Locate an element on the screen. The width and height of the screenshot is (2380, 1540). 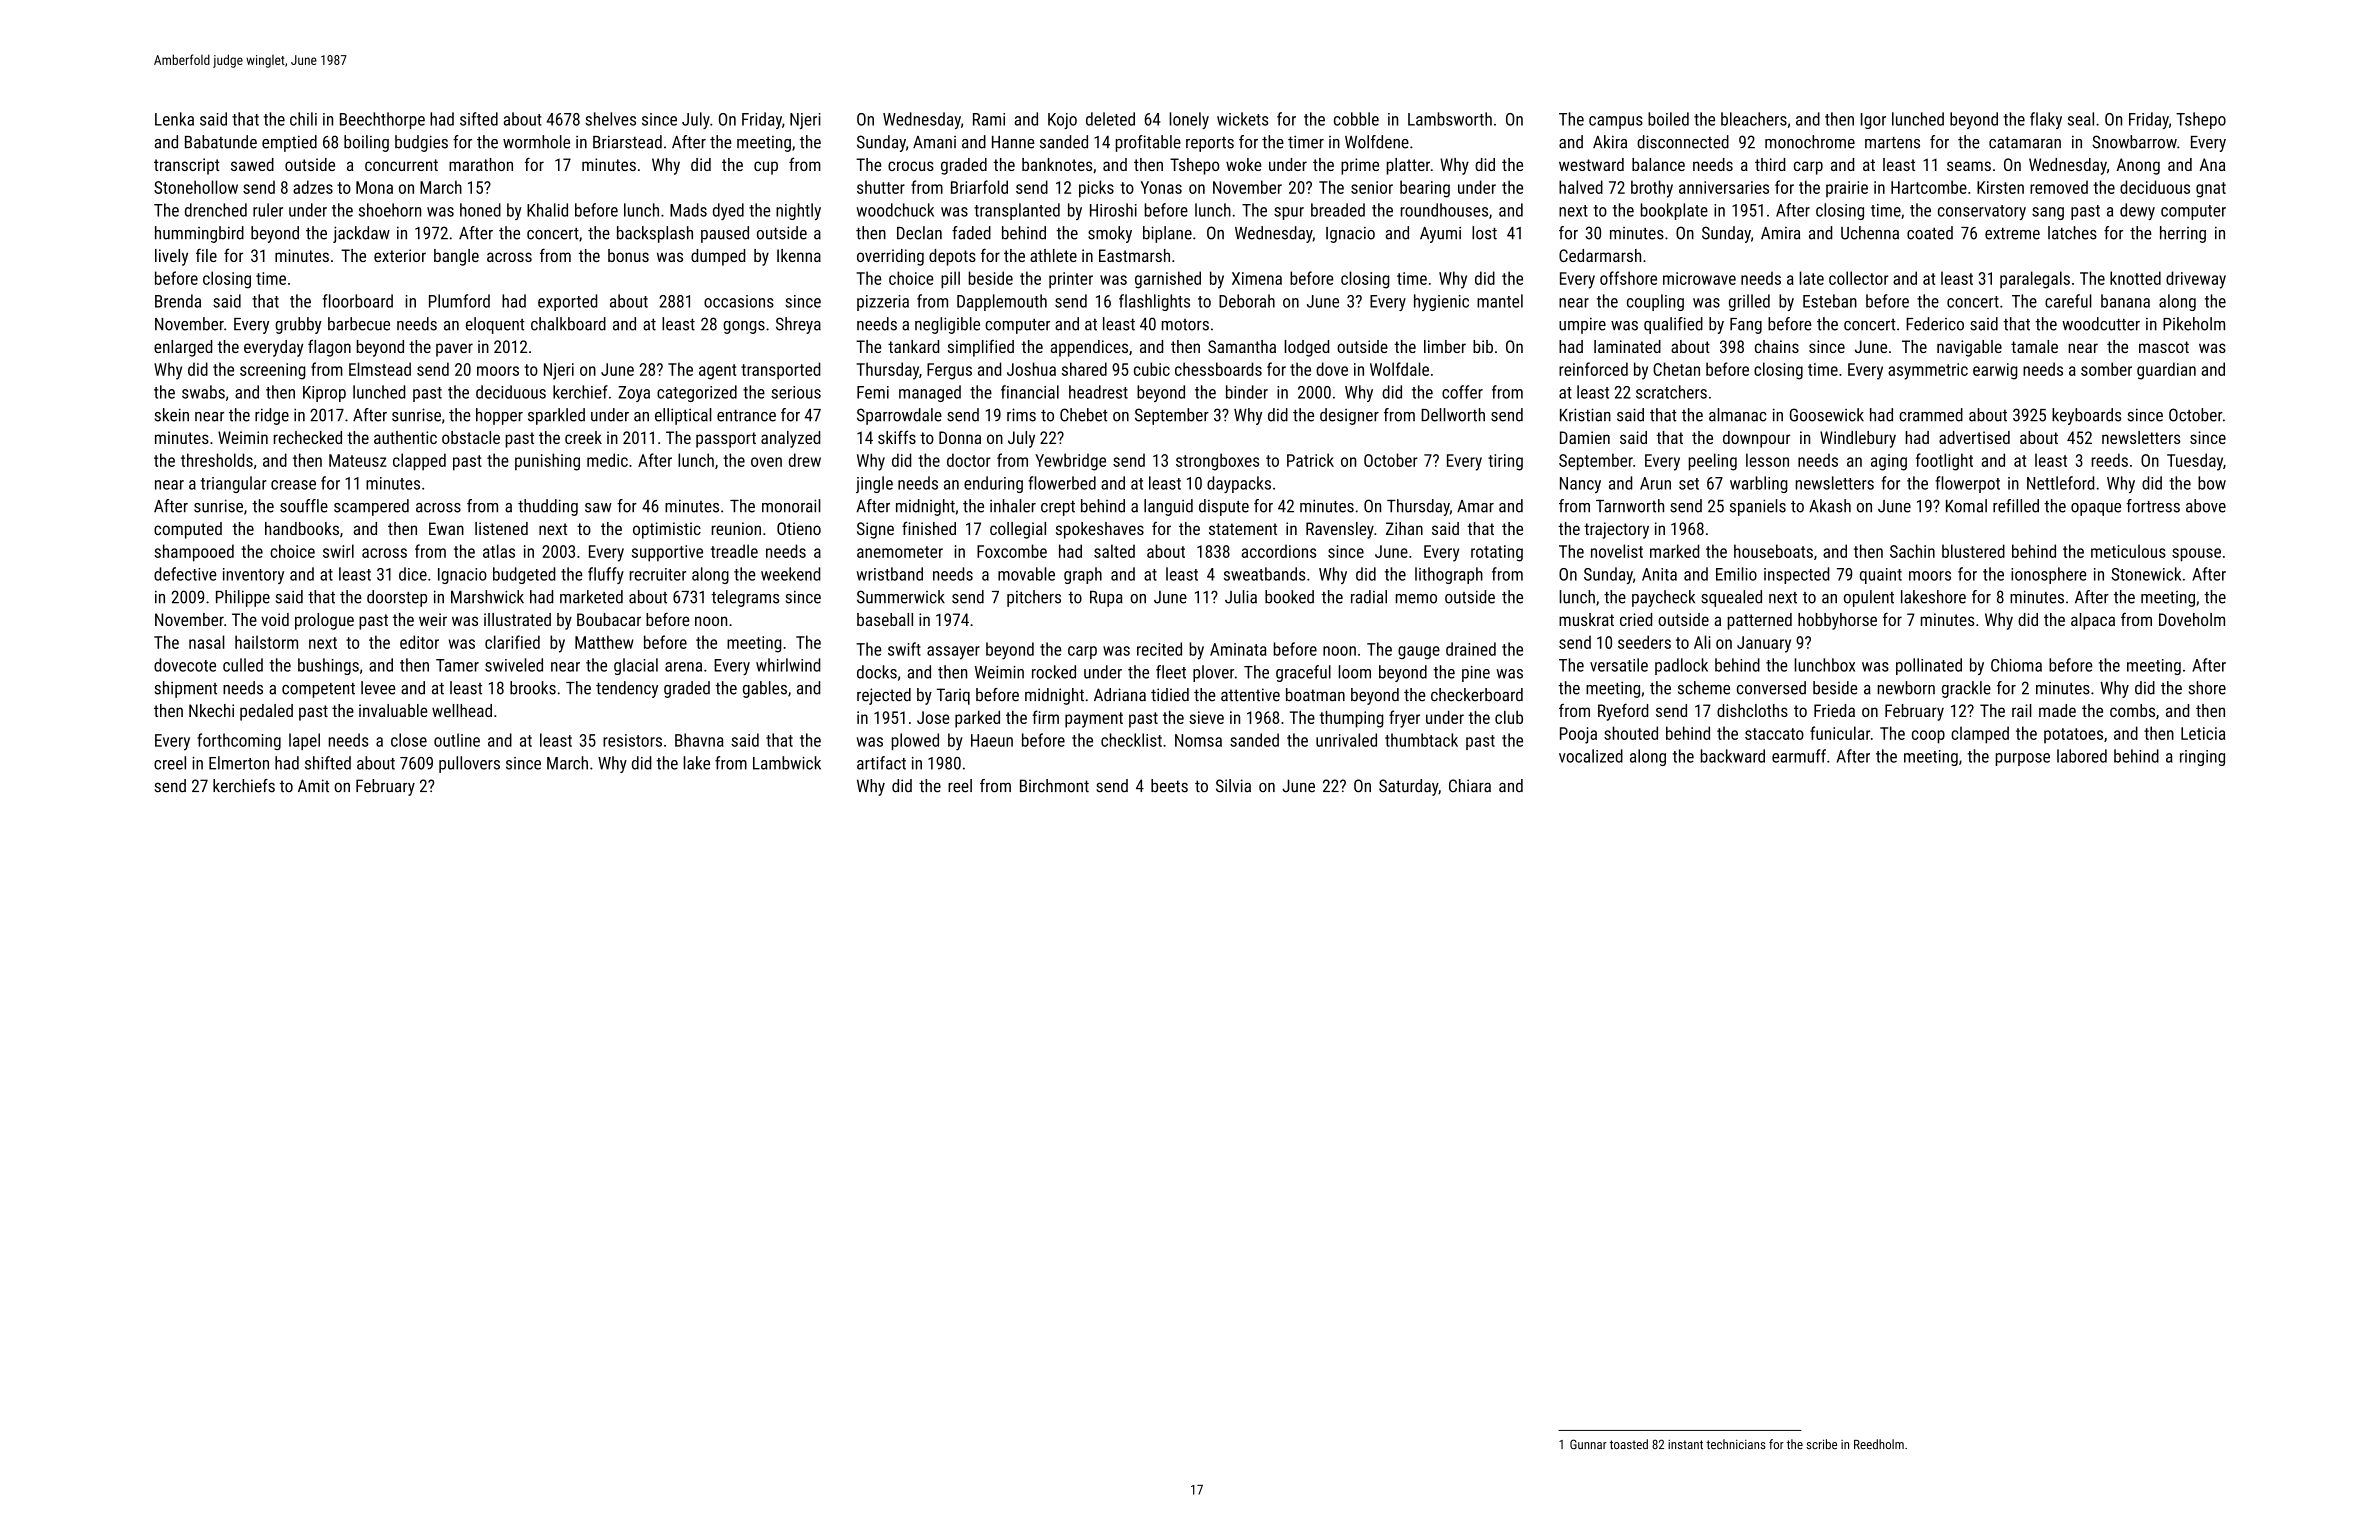
Saturday is located at coordinates (1408, 787).
